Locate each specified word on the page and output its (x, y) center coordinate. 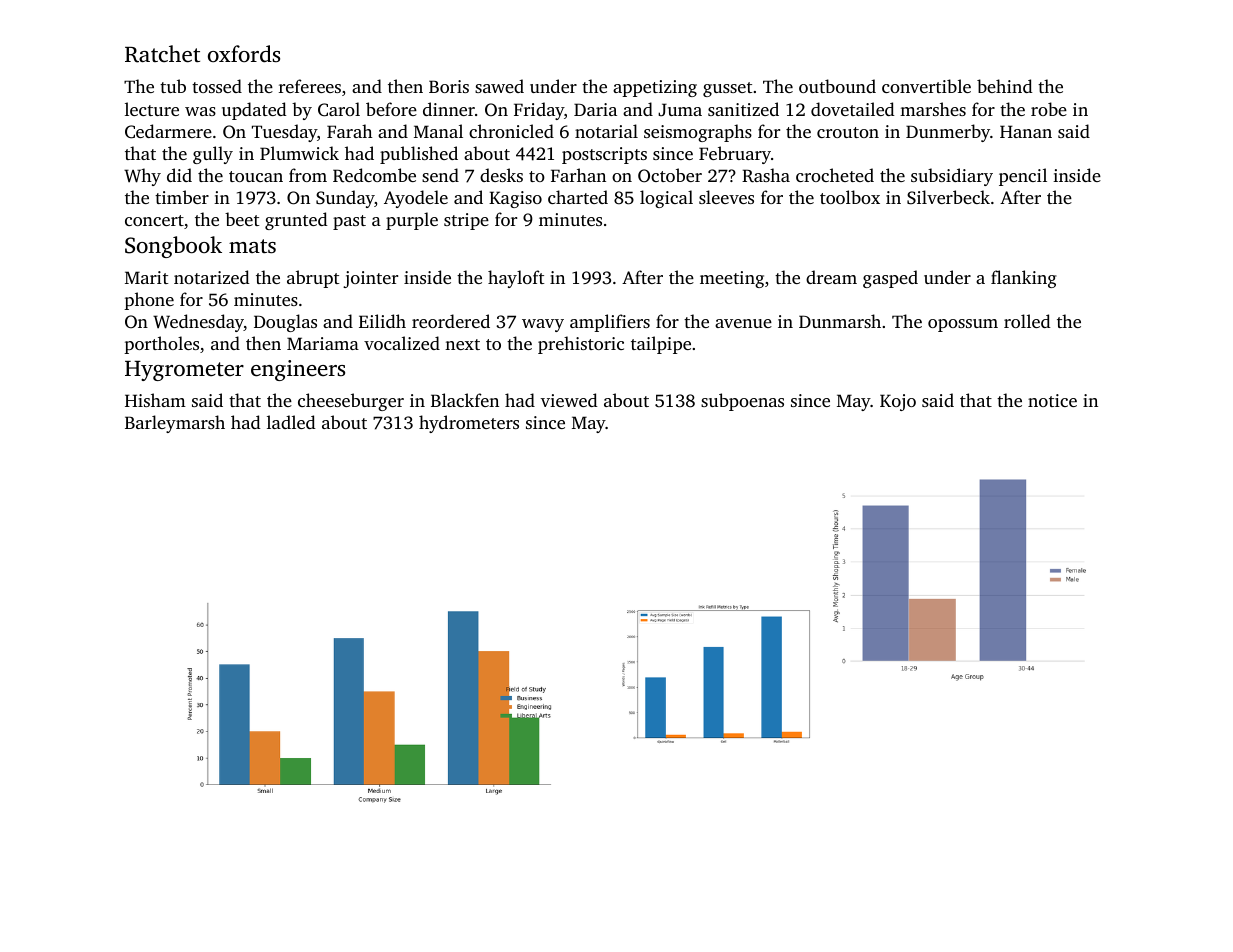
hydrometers (469, 424)
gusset (727, 89)
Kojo (898, 402)
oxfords (244, 54)
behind (1005, 86)
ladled (291, 422)
